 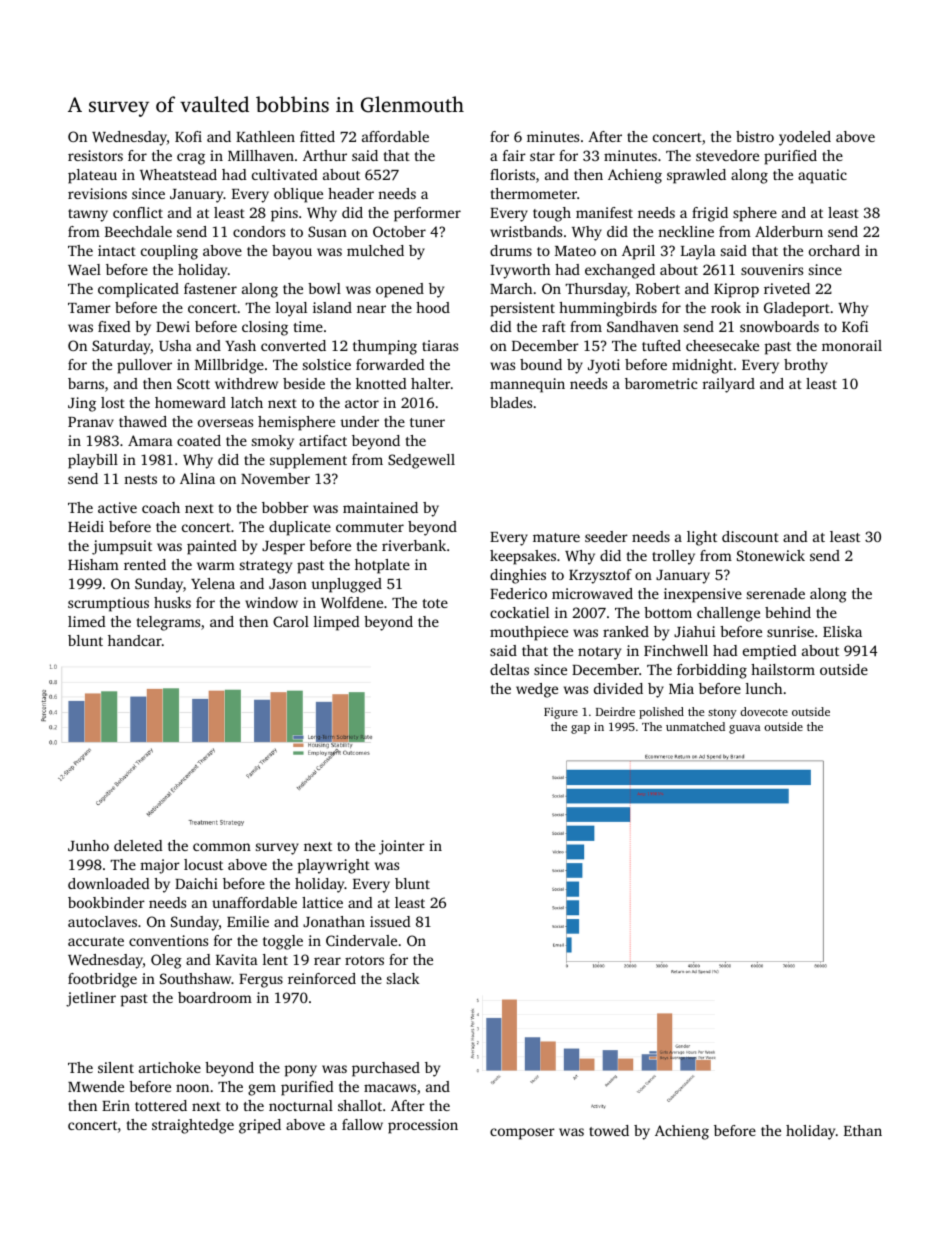 I want to click on straightedge, so click(x=193, y=1126).
